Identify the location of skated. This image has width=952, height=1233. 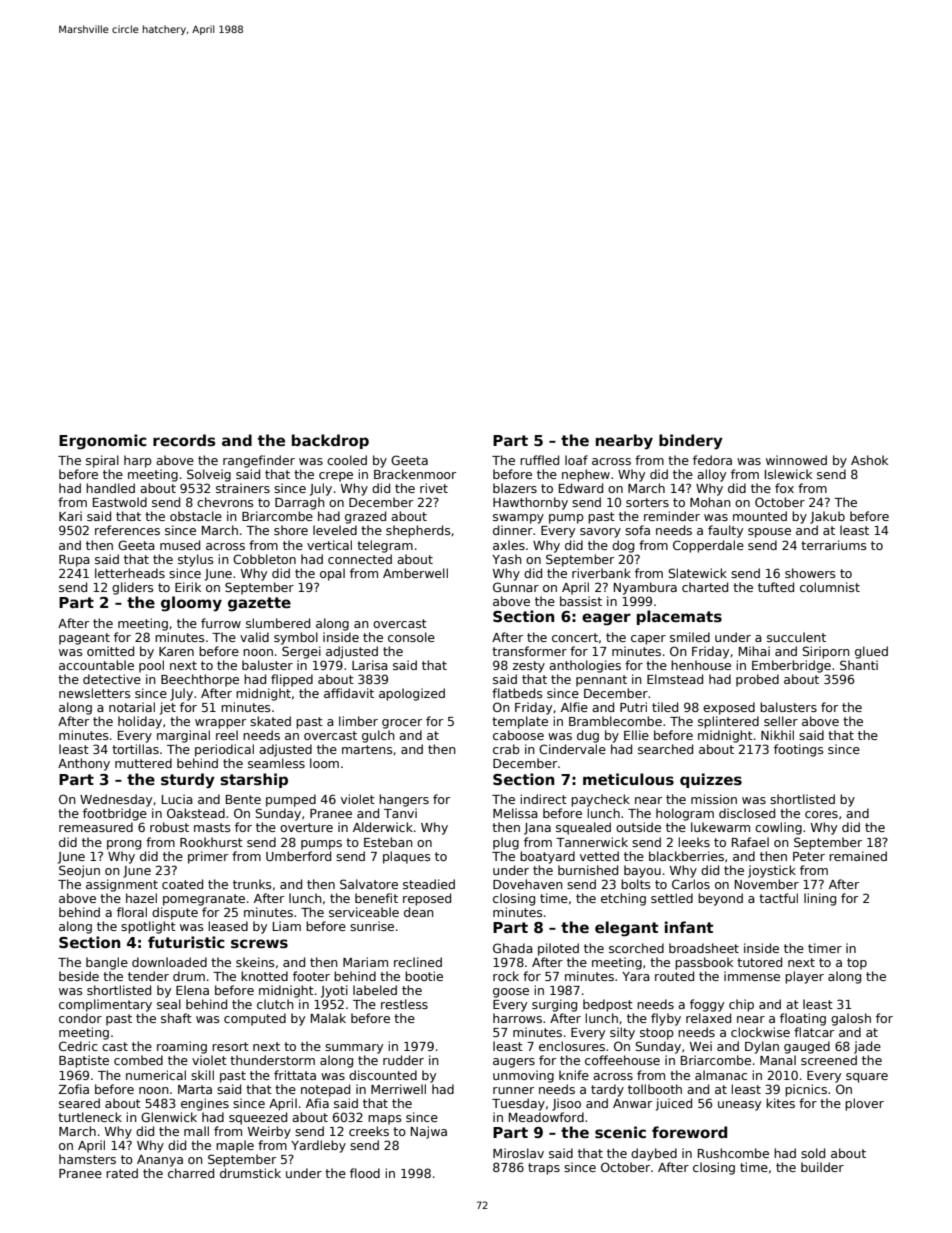
(270, 721).
